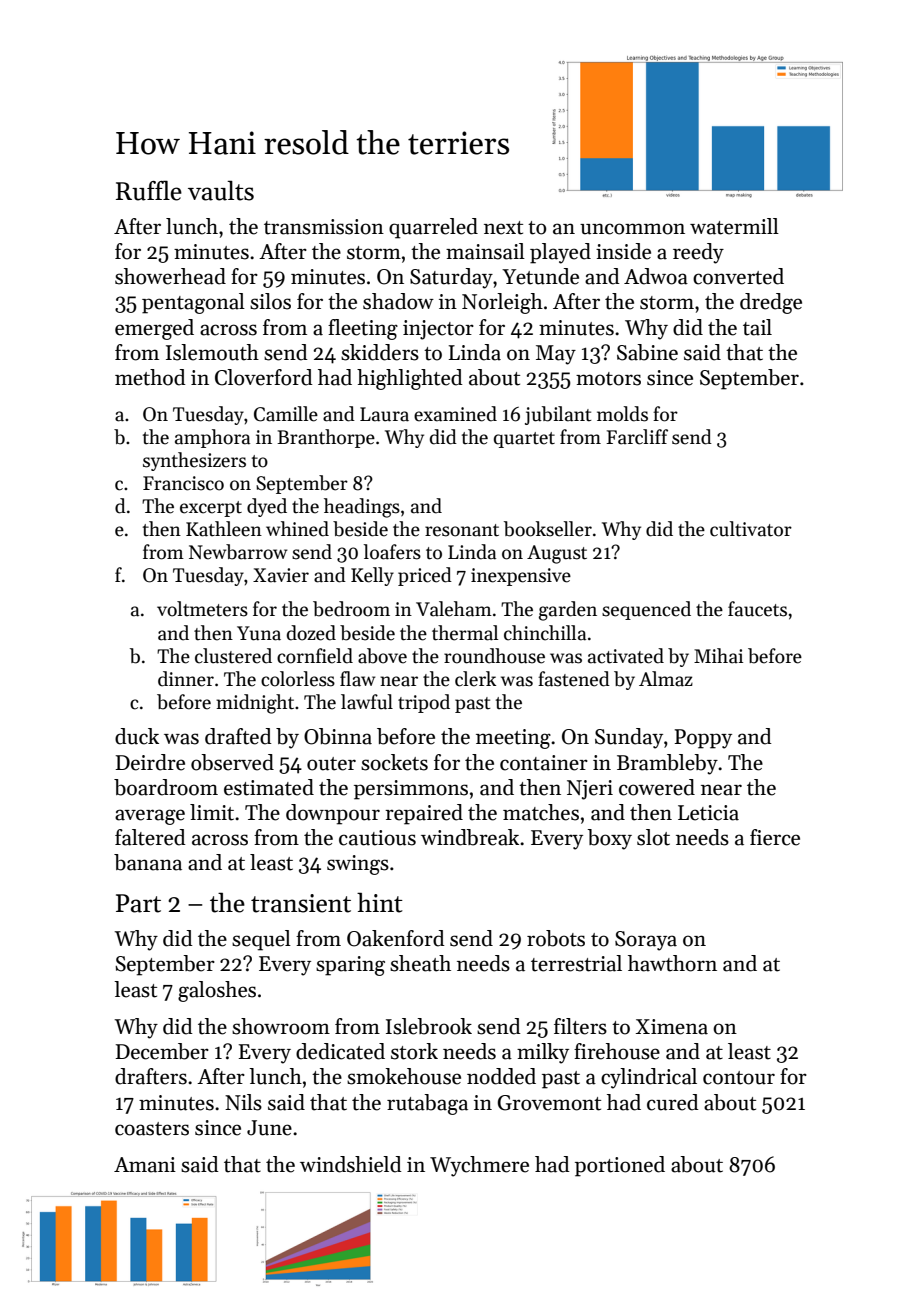 The image size is (924, 1311). Describe the element at coordinates (479, 1166) in the screenshot. I see `Wychmere` at that location.
